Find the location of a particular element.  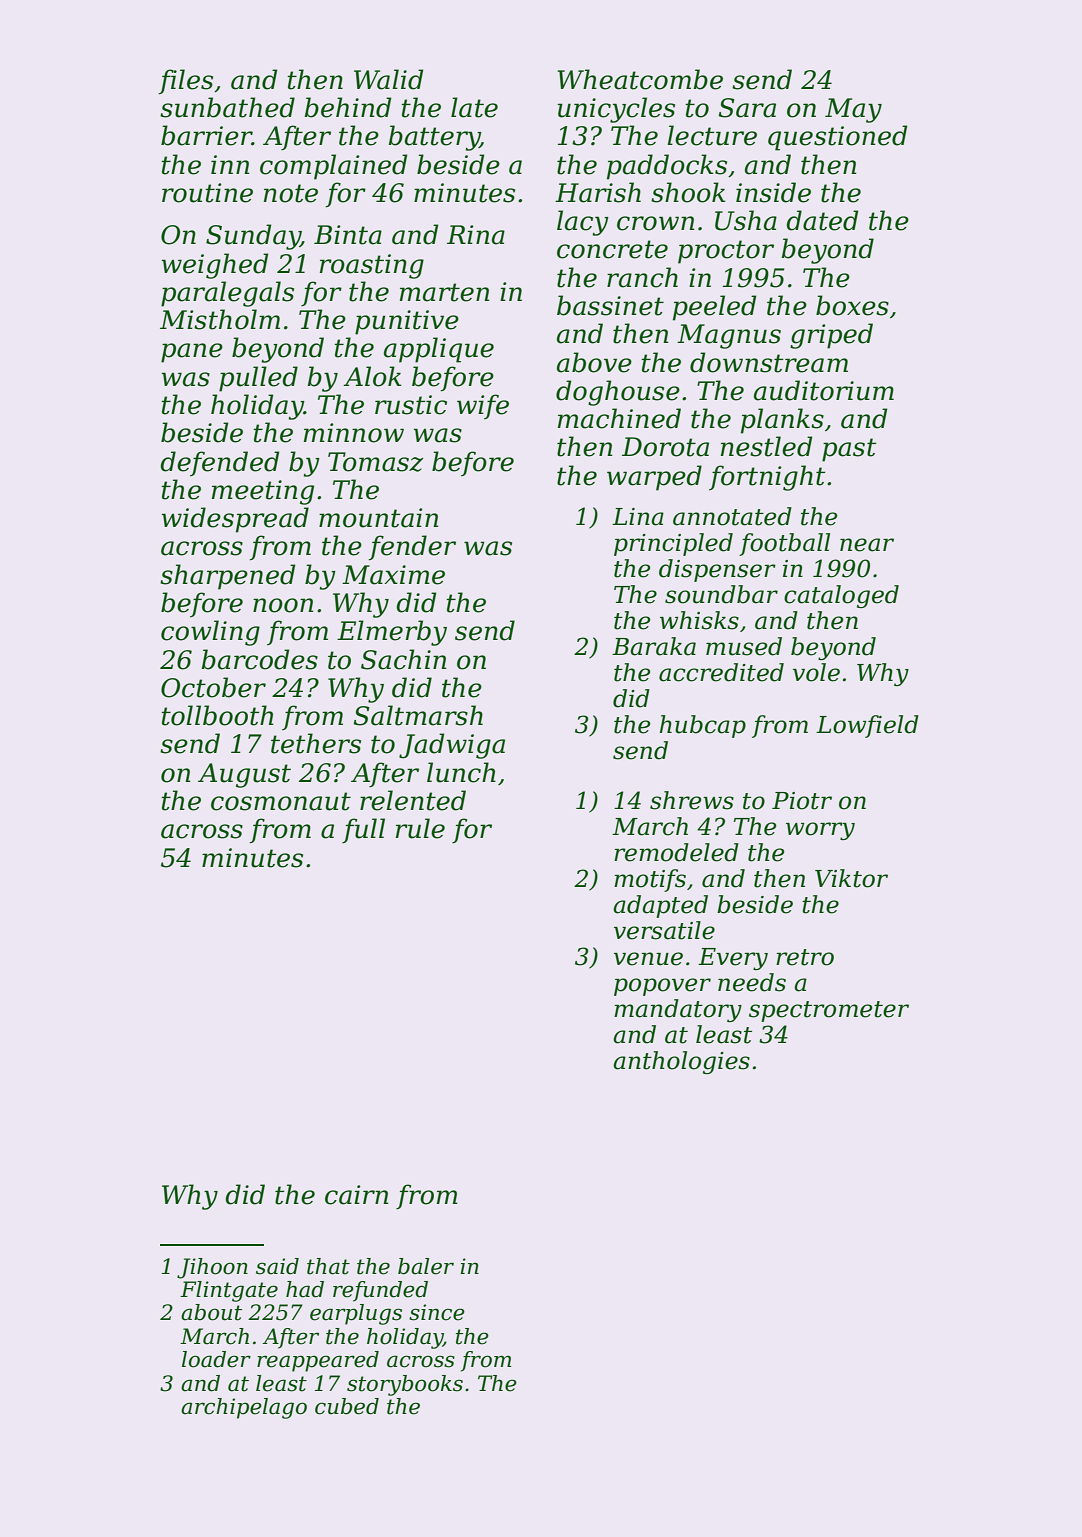

soundbar is located at coordinates (721, 594).
